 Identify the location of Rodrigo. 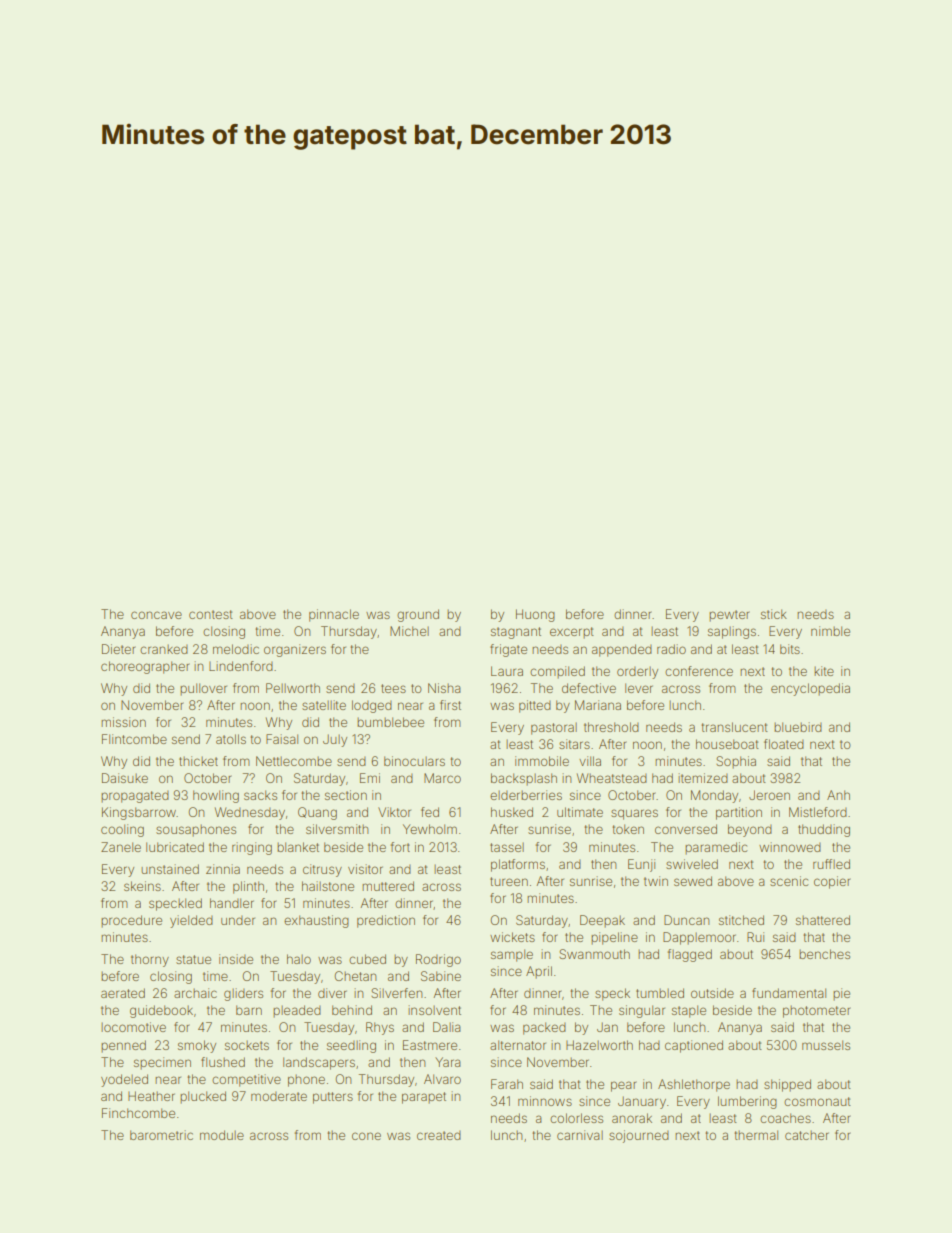
(438, 960).
